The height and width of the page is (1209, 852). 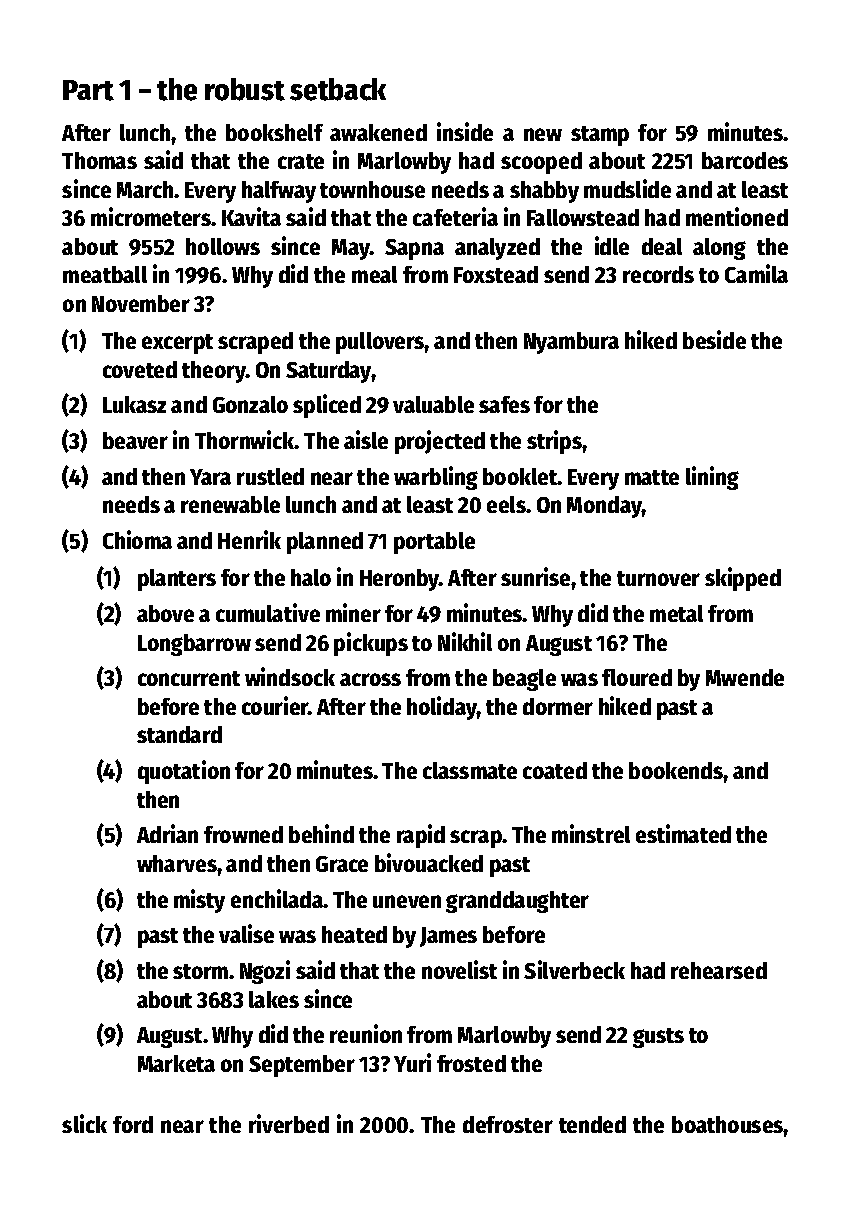 What do you see at coordinates (496, 274) in the page?
I see `Foxstead` at bounding box center [496, 274].
